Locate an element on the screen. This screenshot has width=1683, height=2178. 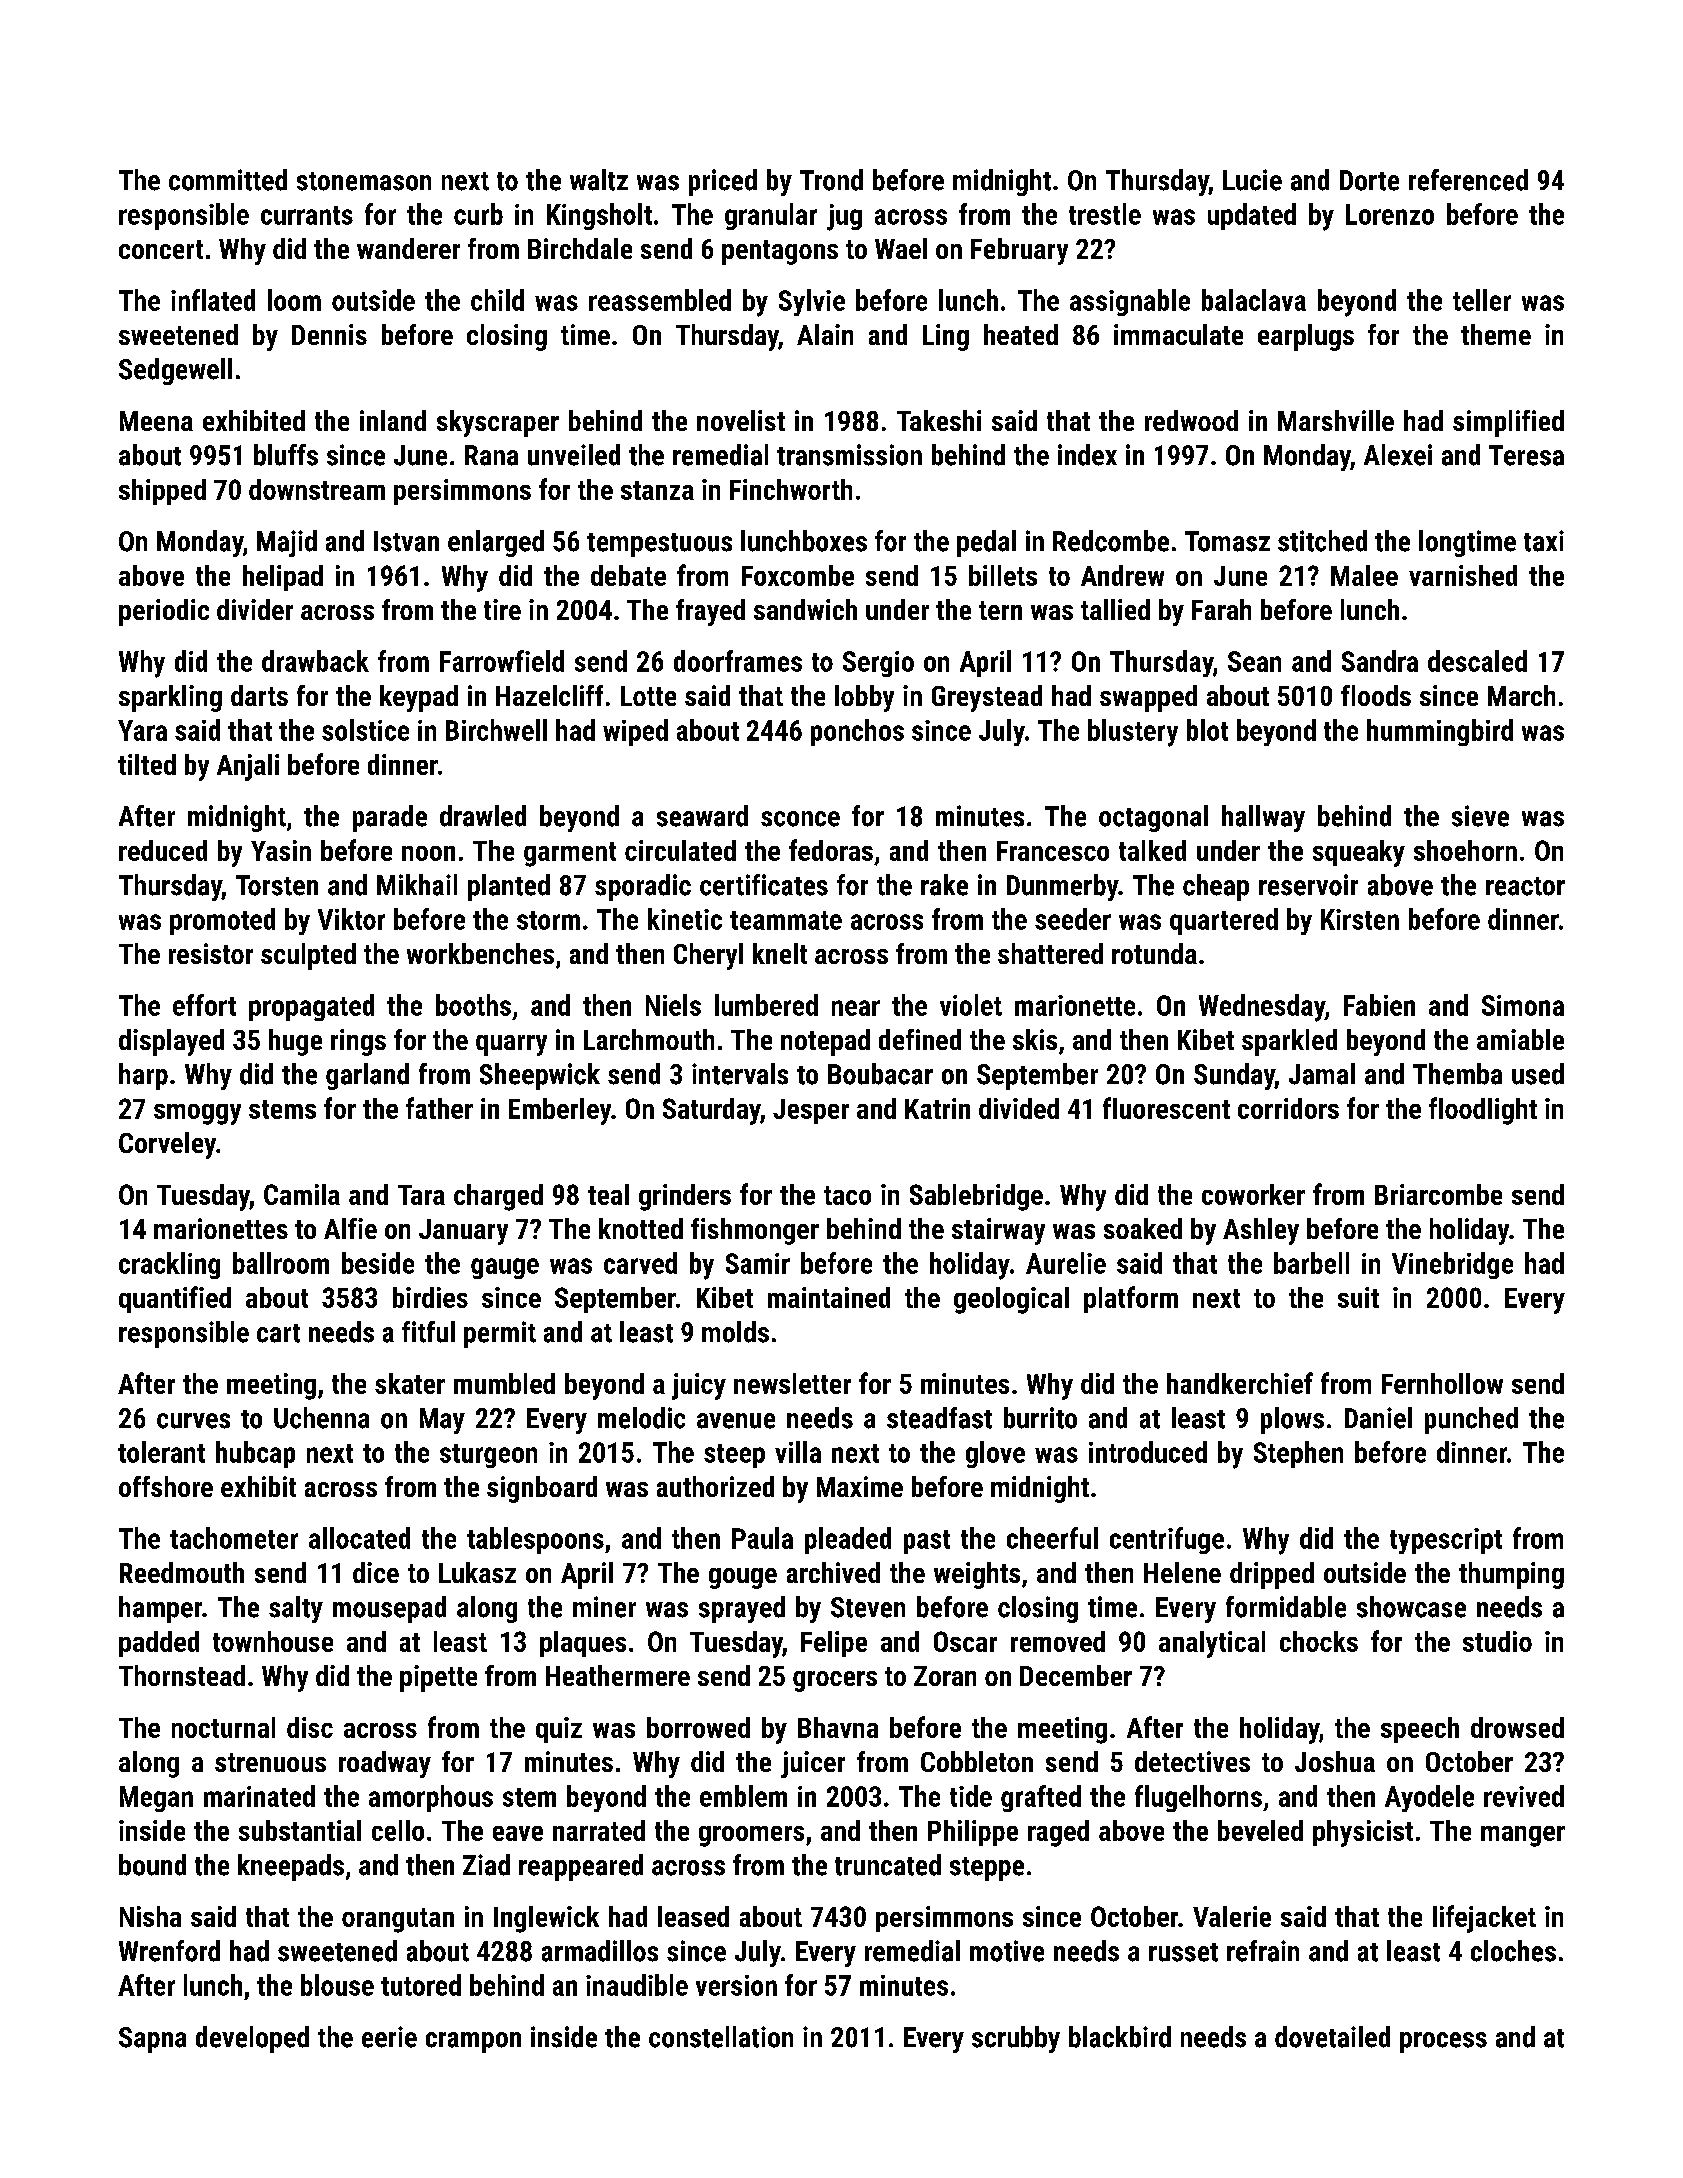
constellation is located at coordinates (721, 2037).
